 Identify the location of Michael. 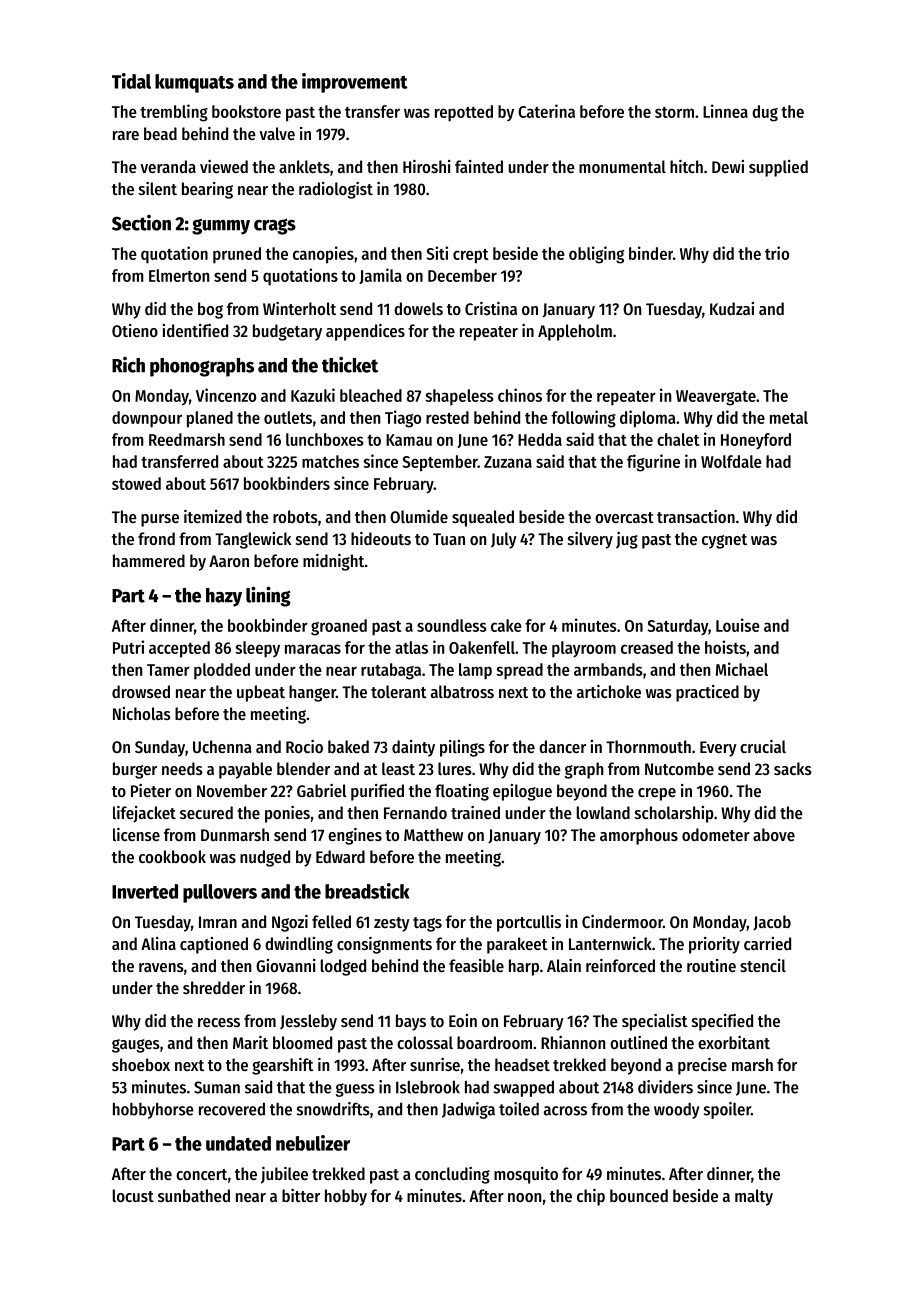
(742, 669).
